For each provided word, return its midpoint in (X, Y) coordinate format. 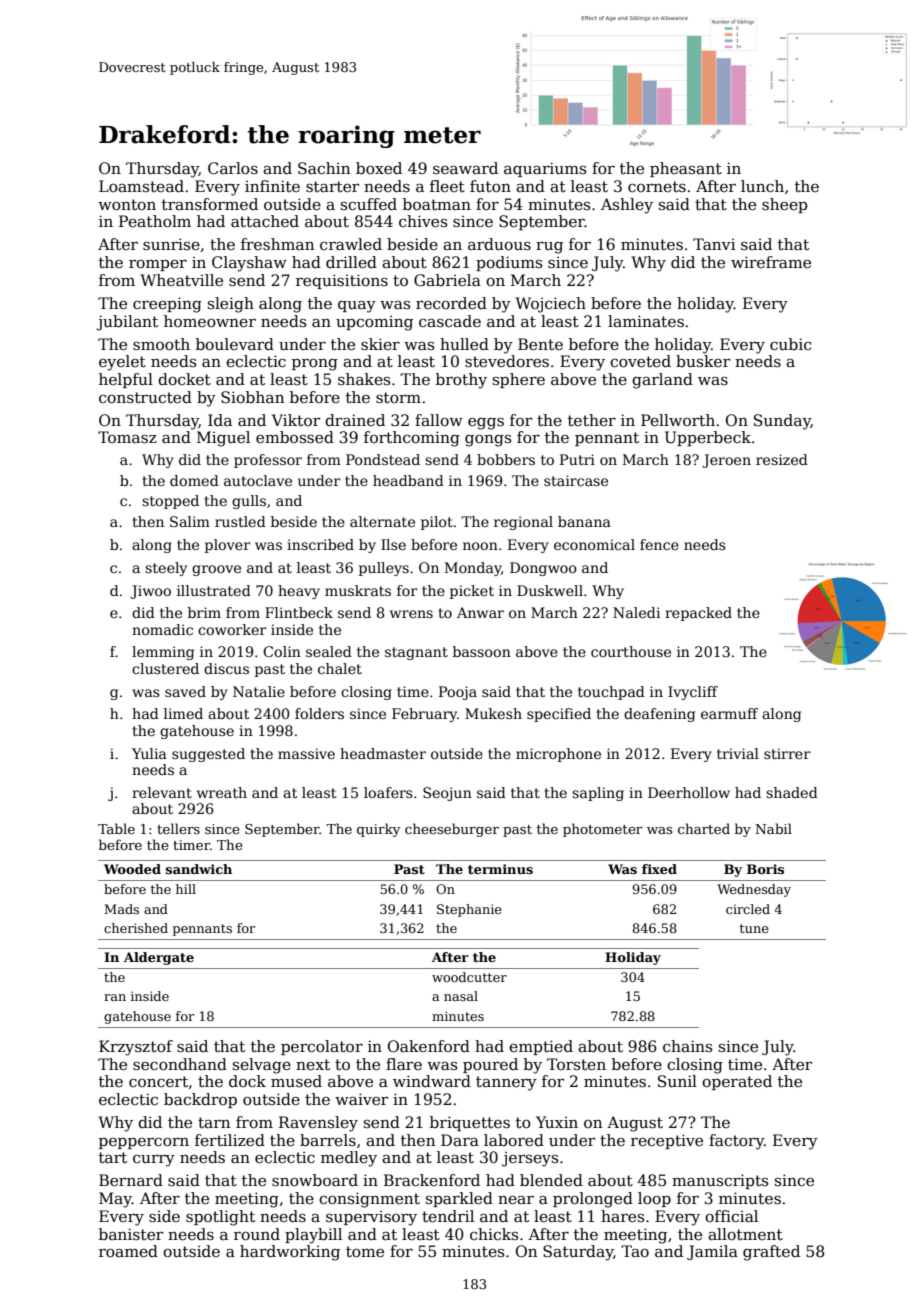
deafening (659, 715)
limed (183, 713)
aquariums (545, 169)
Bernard (131, 1180)
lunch (762, 186)
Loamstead (141, 186)
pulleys (384, 569)
